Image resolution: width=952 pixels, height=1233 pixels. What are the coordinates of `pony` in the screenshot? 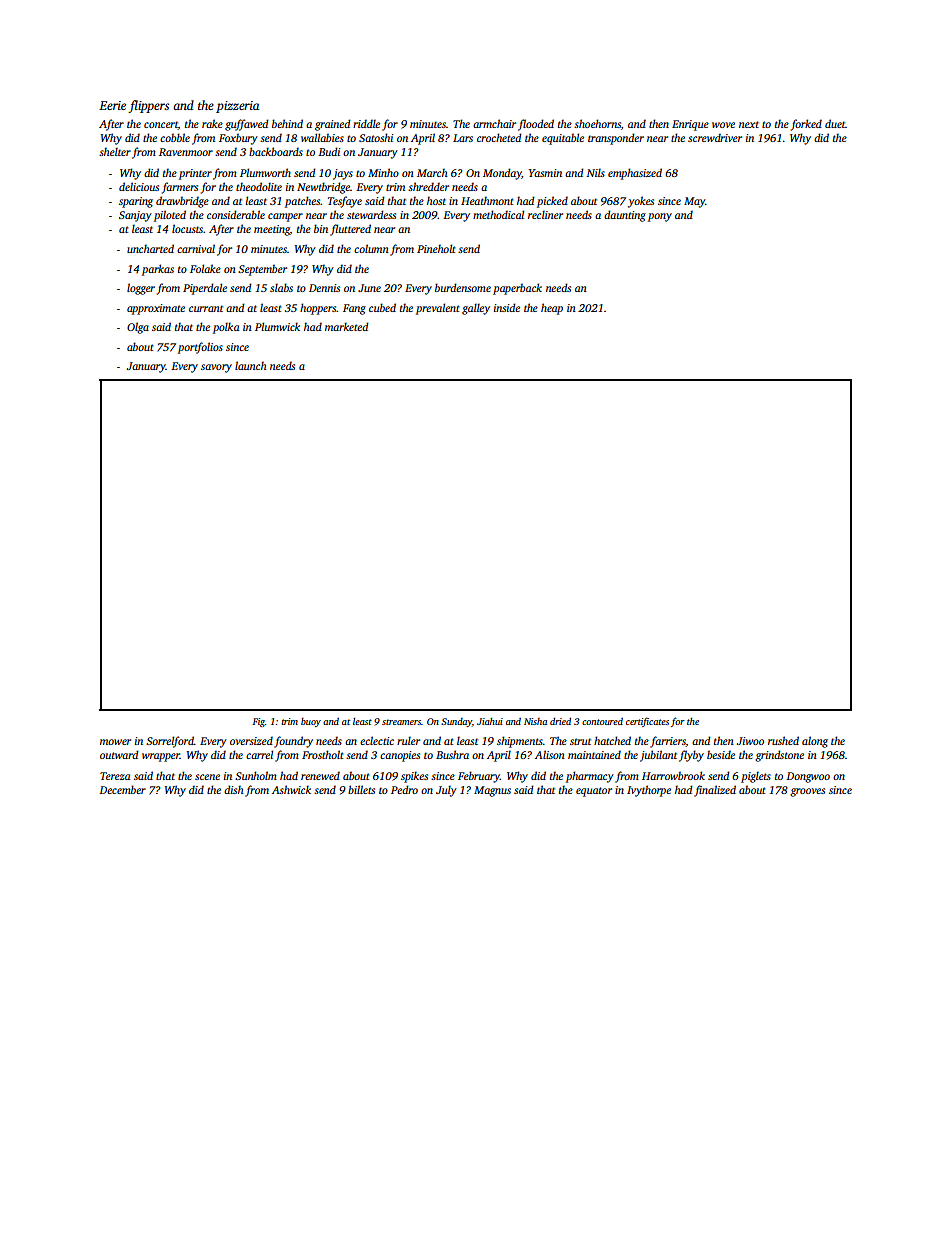 It's located at (660, 217).
